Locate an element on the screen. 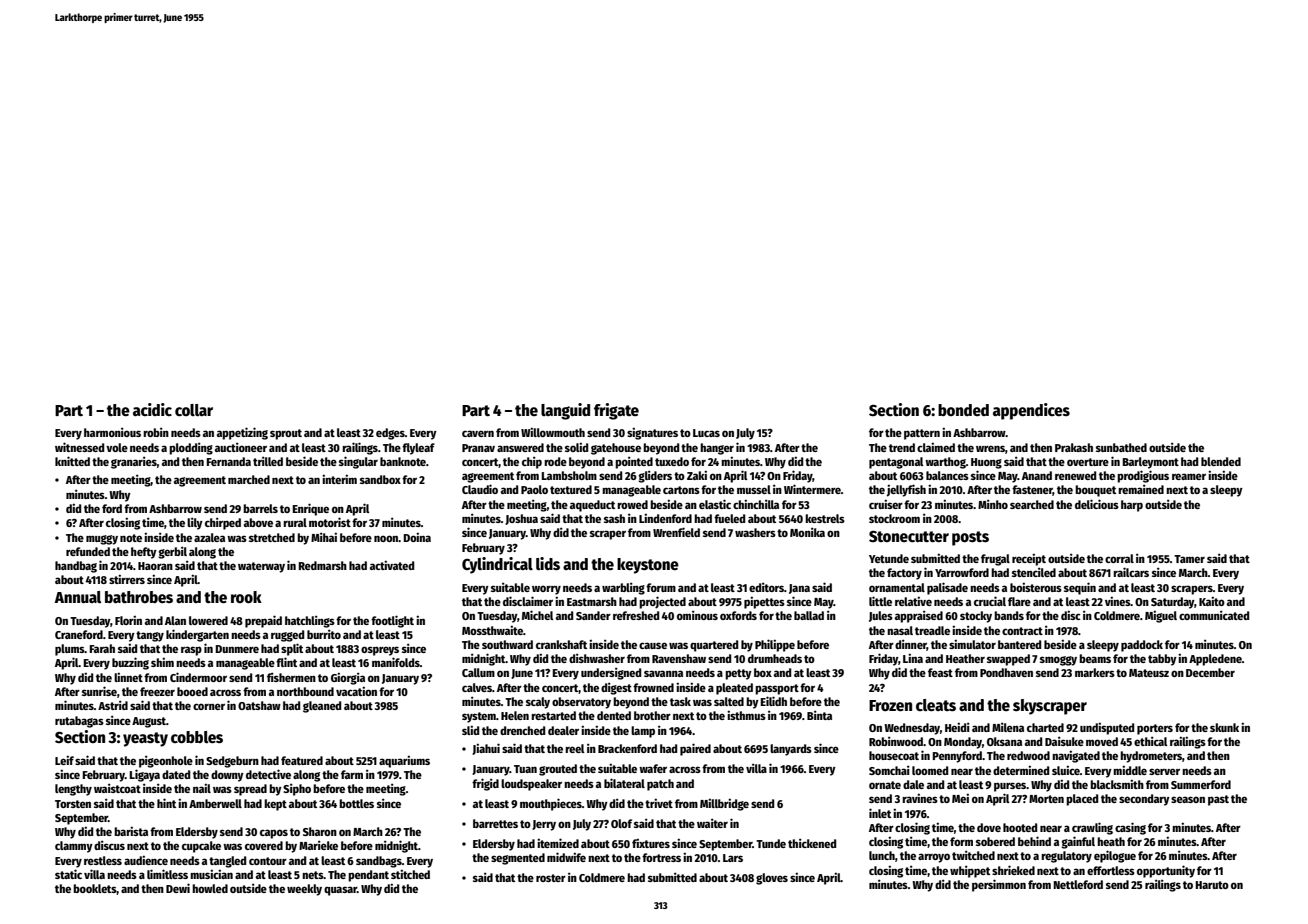 This screenshot has height=924, width=1308. Appledene is located at coordinates (1215, 660).
